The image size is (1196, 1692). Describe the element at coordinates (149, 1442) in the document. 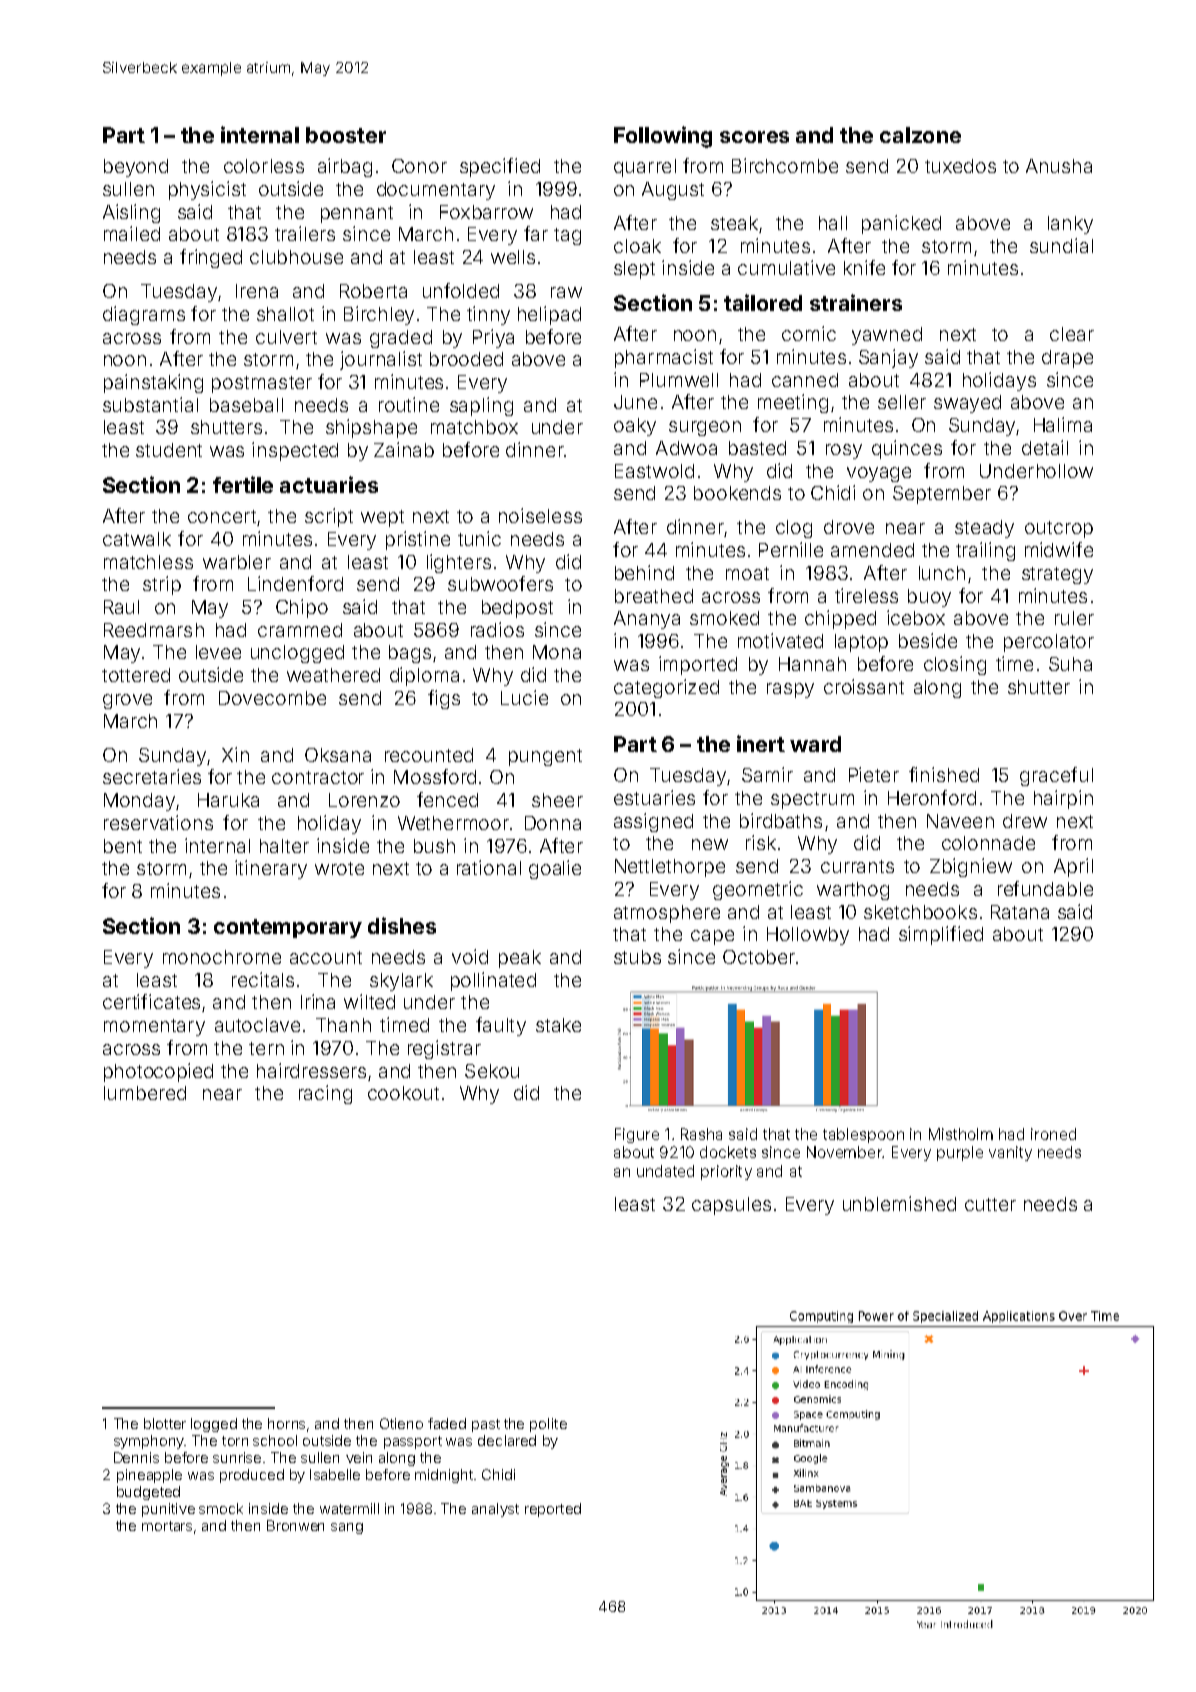

I see `symphony` at that location.
